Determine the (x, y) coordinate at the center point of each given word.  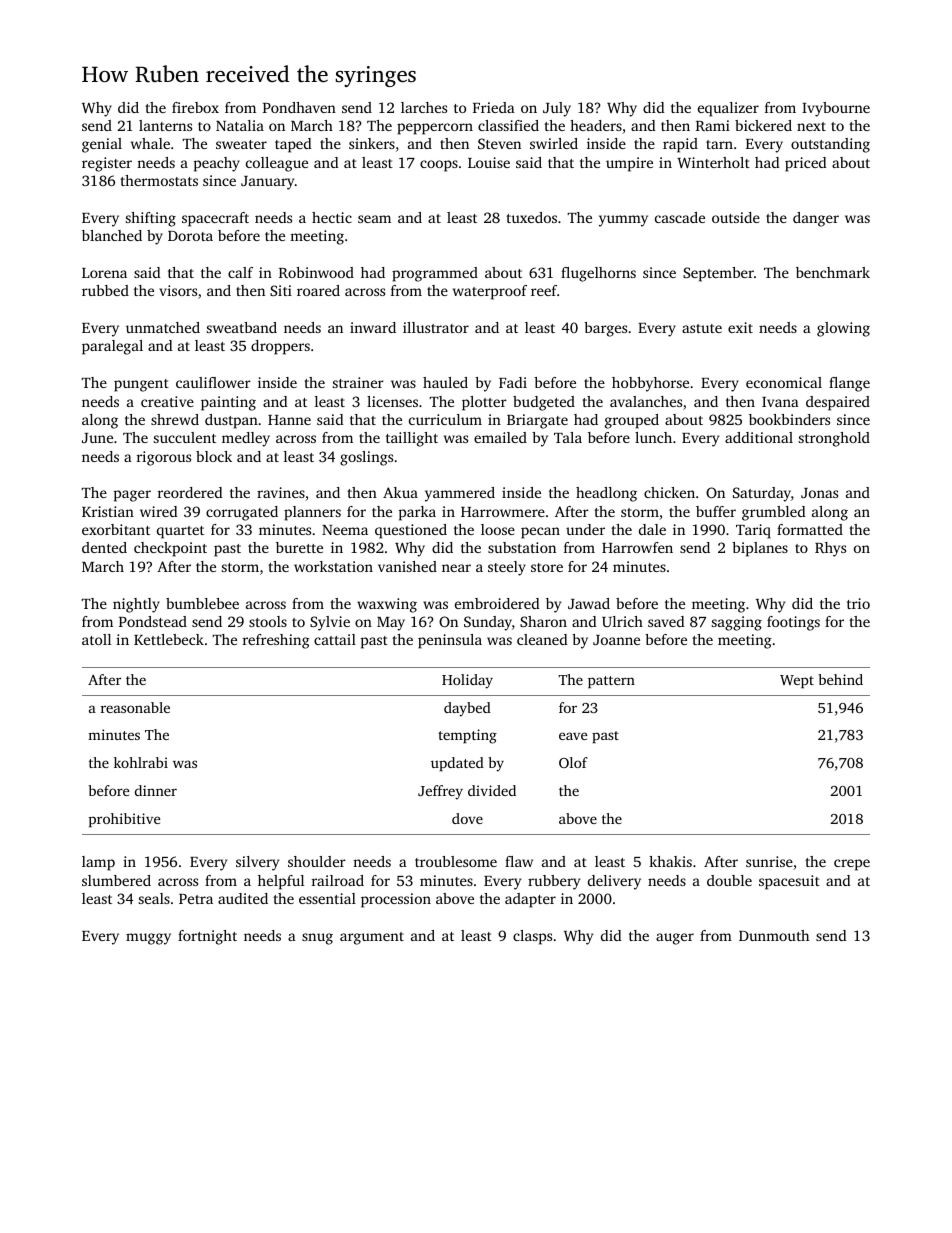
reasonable (135, 707)
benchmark (833, 272)
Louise (489, 162)
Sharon (543, 621)
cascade (680, 217)
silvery (257, 863)
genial (102, 145)
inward (373, 327)
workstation (333, 566)
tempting (467, 736)
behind (841, 679)
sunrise (769, 861)
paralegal (112, 347)
